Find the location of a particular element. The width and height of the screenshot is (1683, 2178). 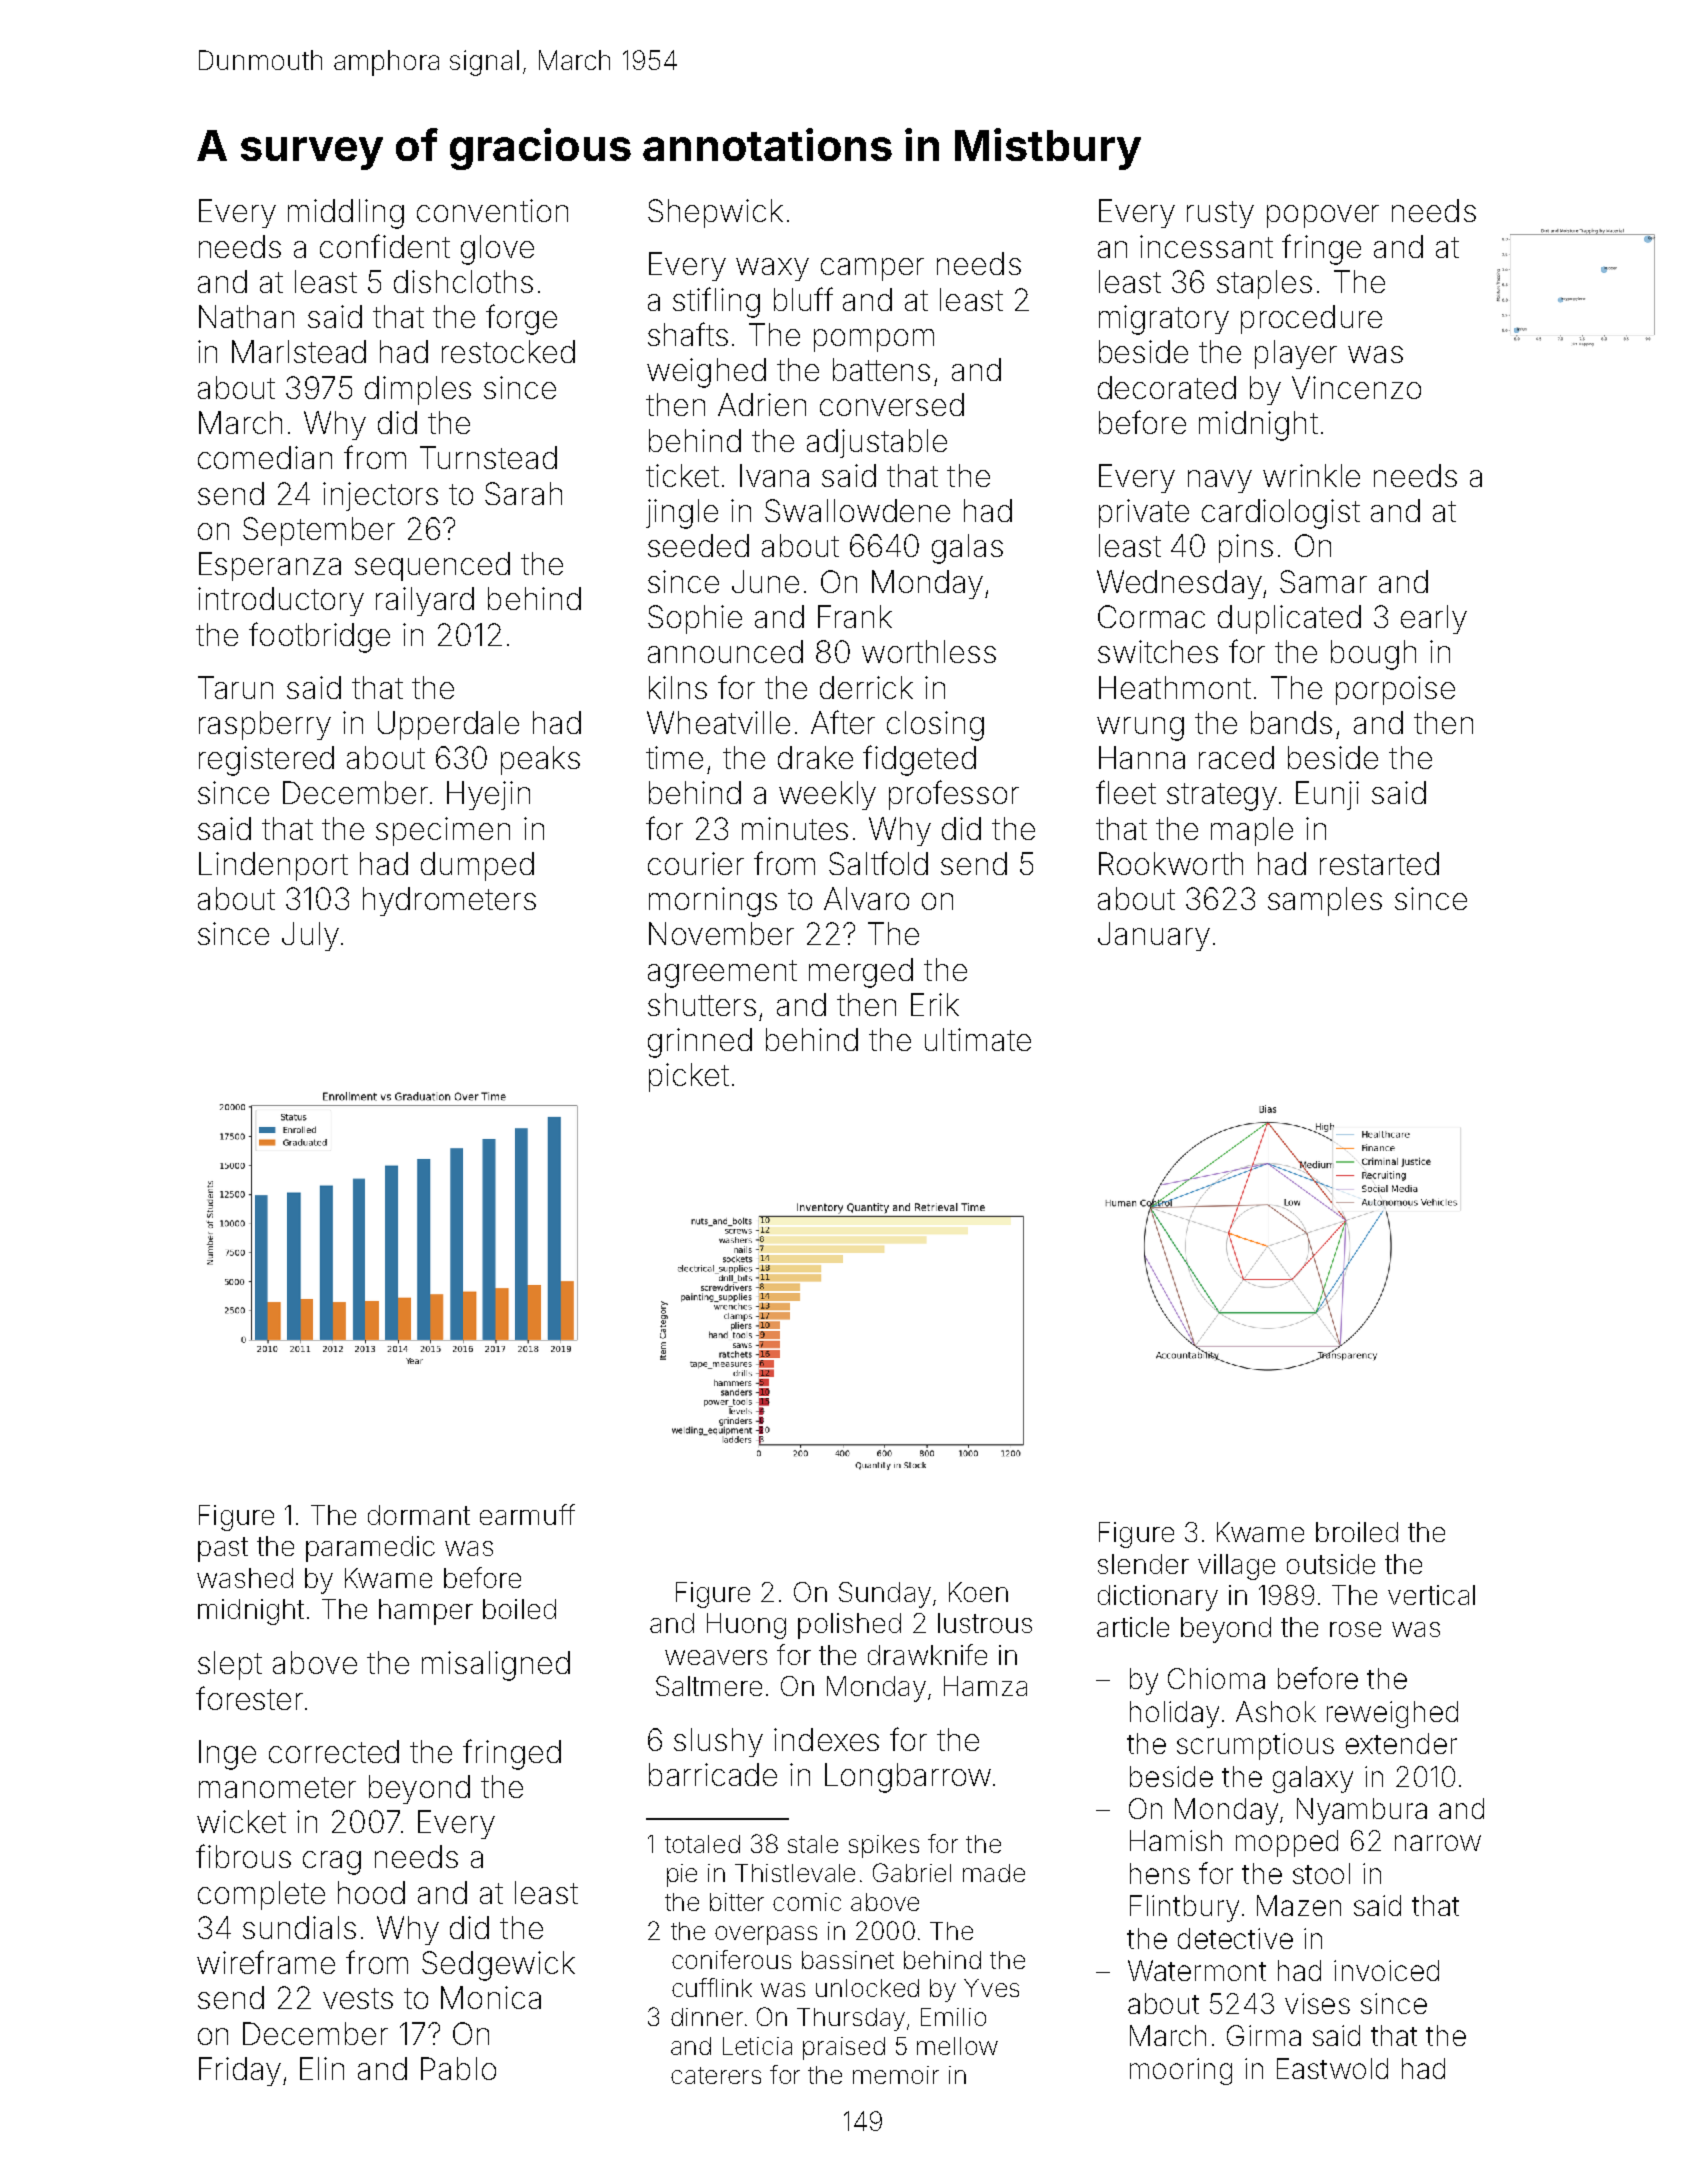

bough is located at coordinates (1373, 655).
